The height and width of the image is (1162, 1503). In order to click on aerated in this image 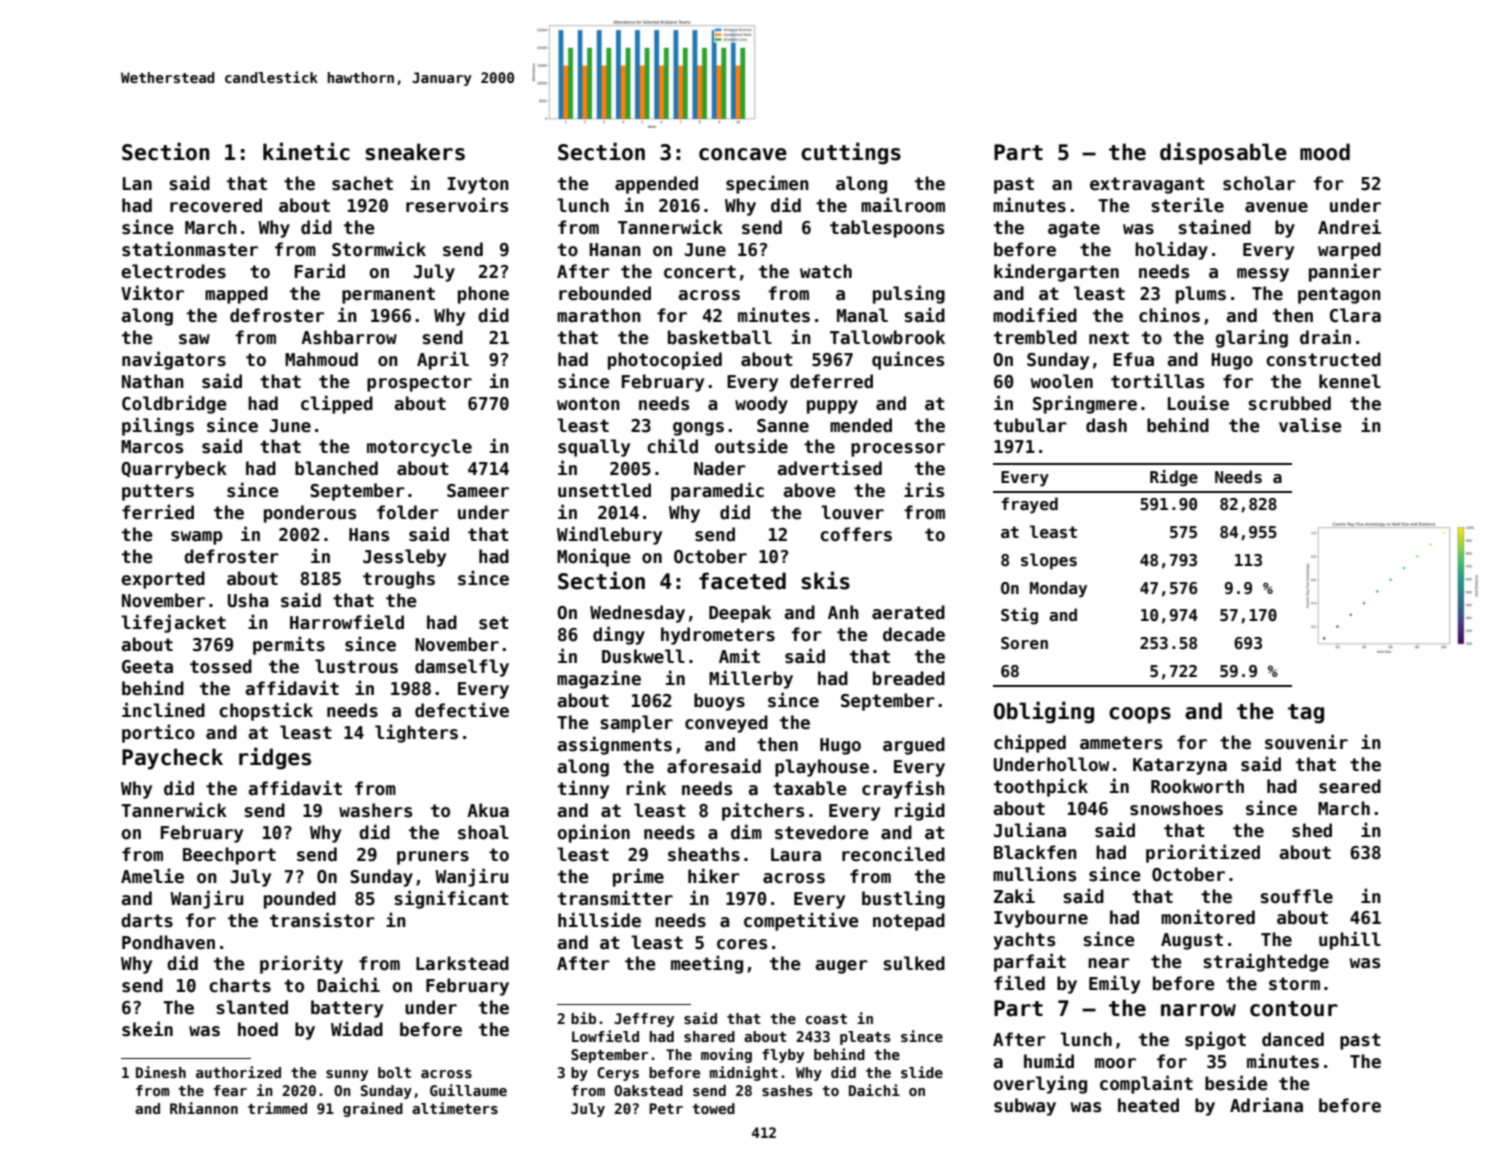, I will do `click(908, 612)`.
